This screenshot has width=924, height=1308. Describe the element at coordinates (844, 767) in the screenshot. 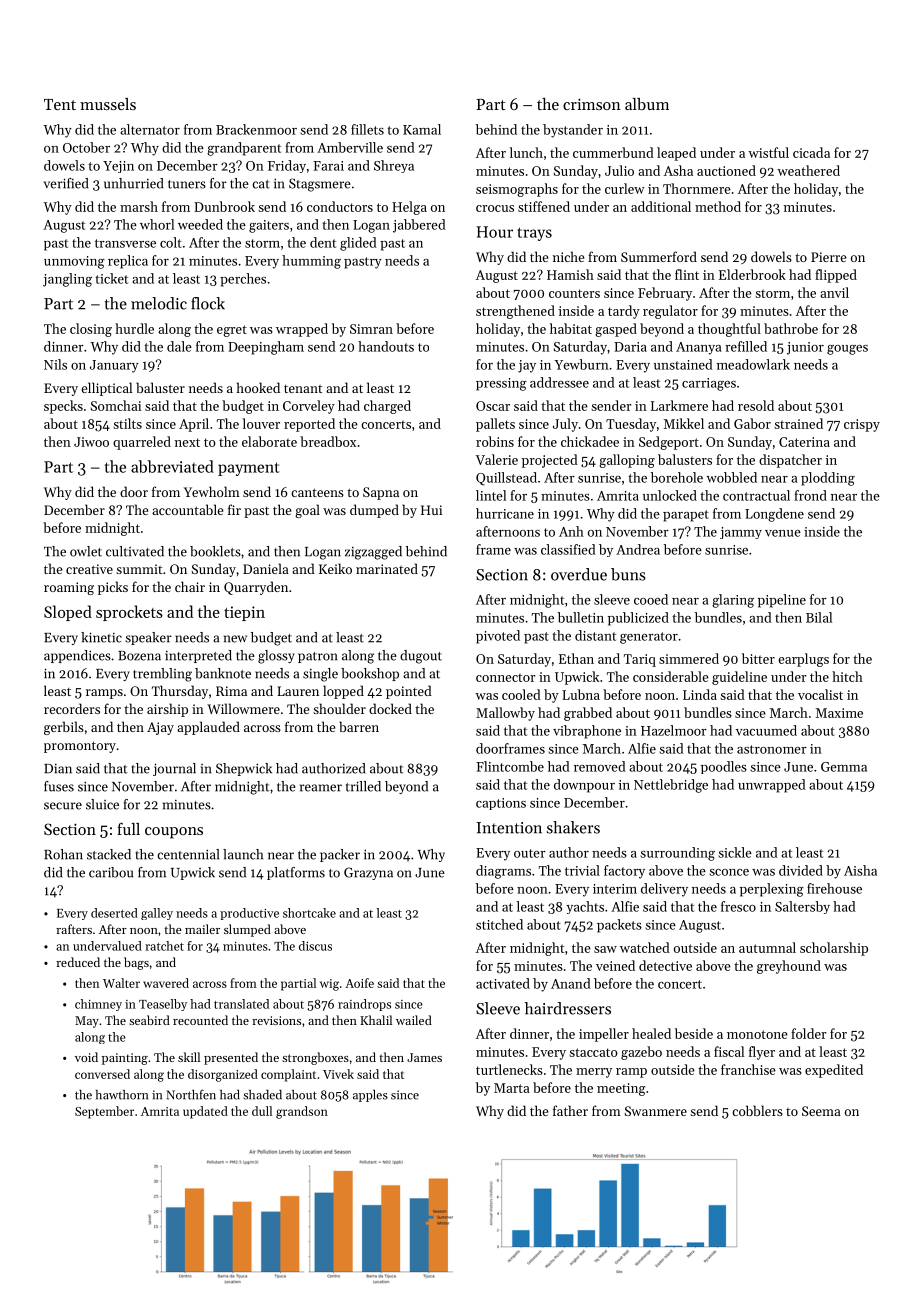

I see `Gemma` at that location.
